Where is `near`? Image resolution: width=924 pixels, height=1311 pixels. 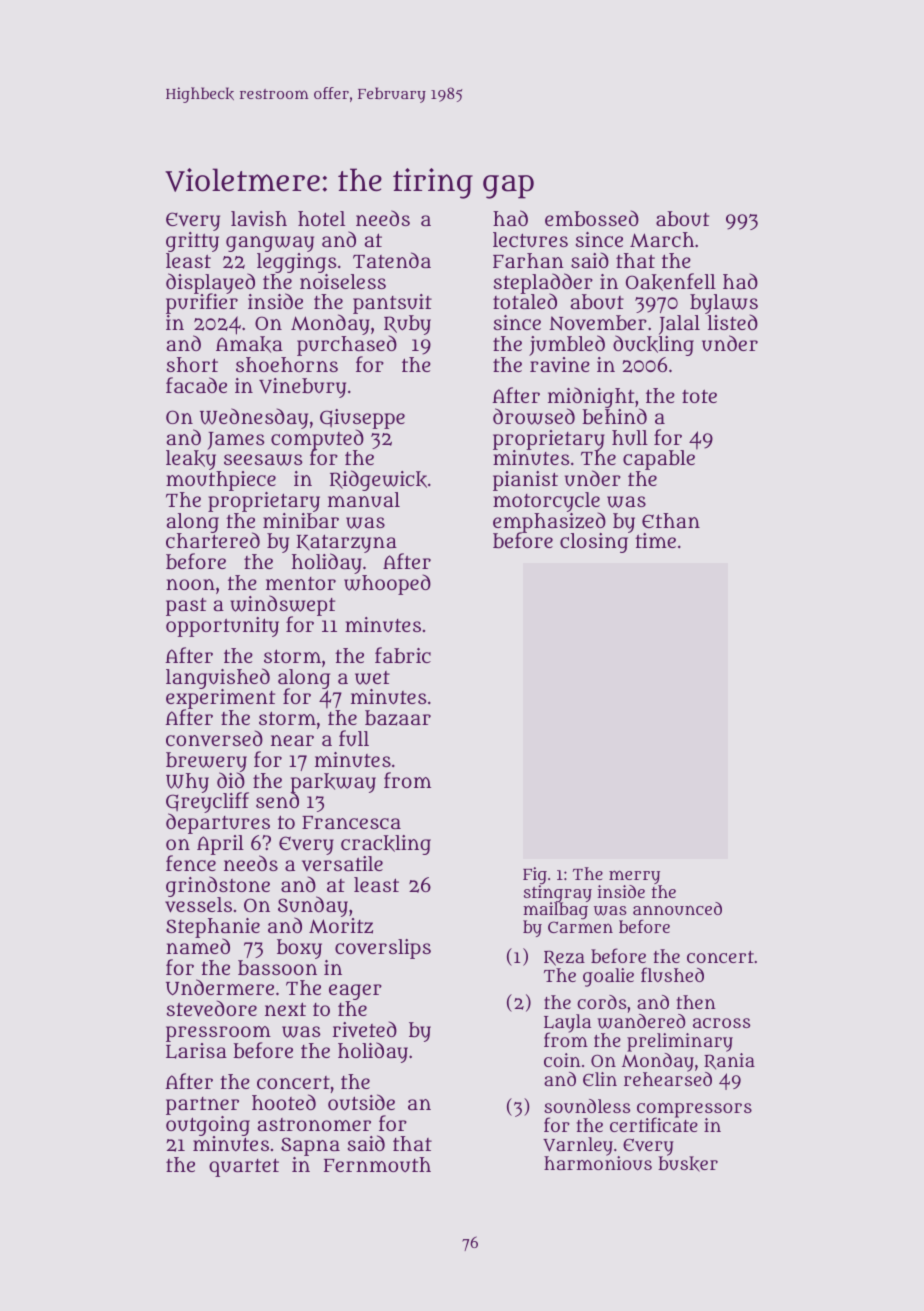
near is located at coordinates (292, 740).
